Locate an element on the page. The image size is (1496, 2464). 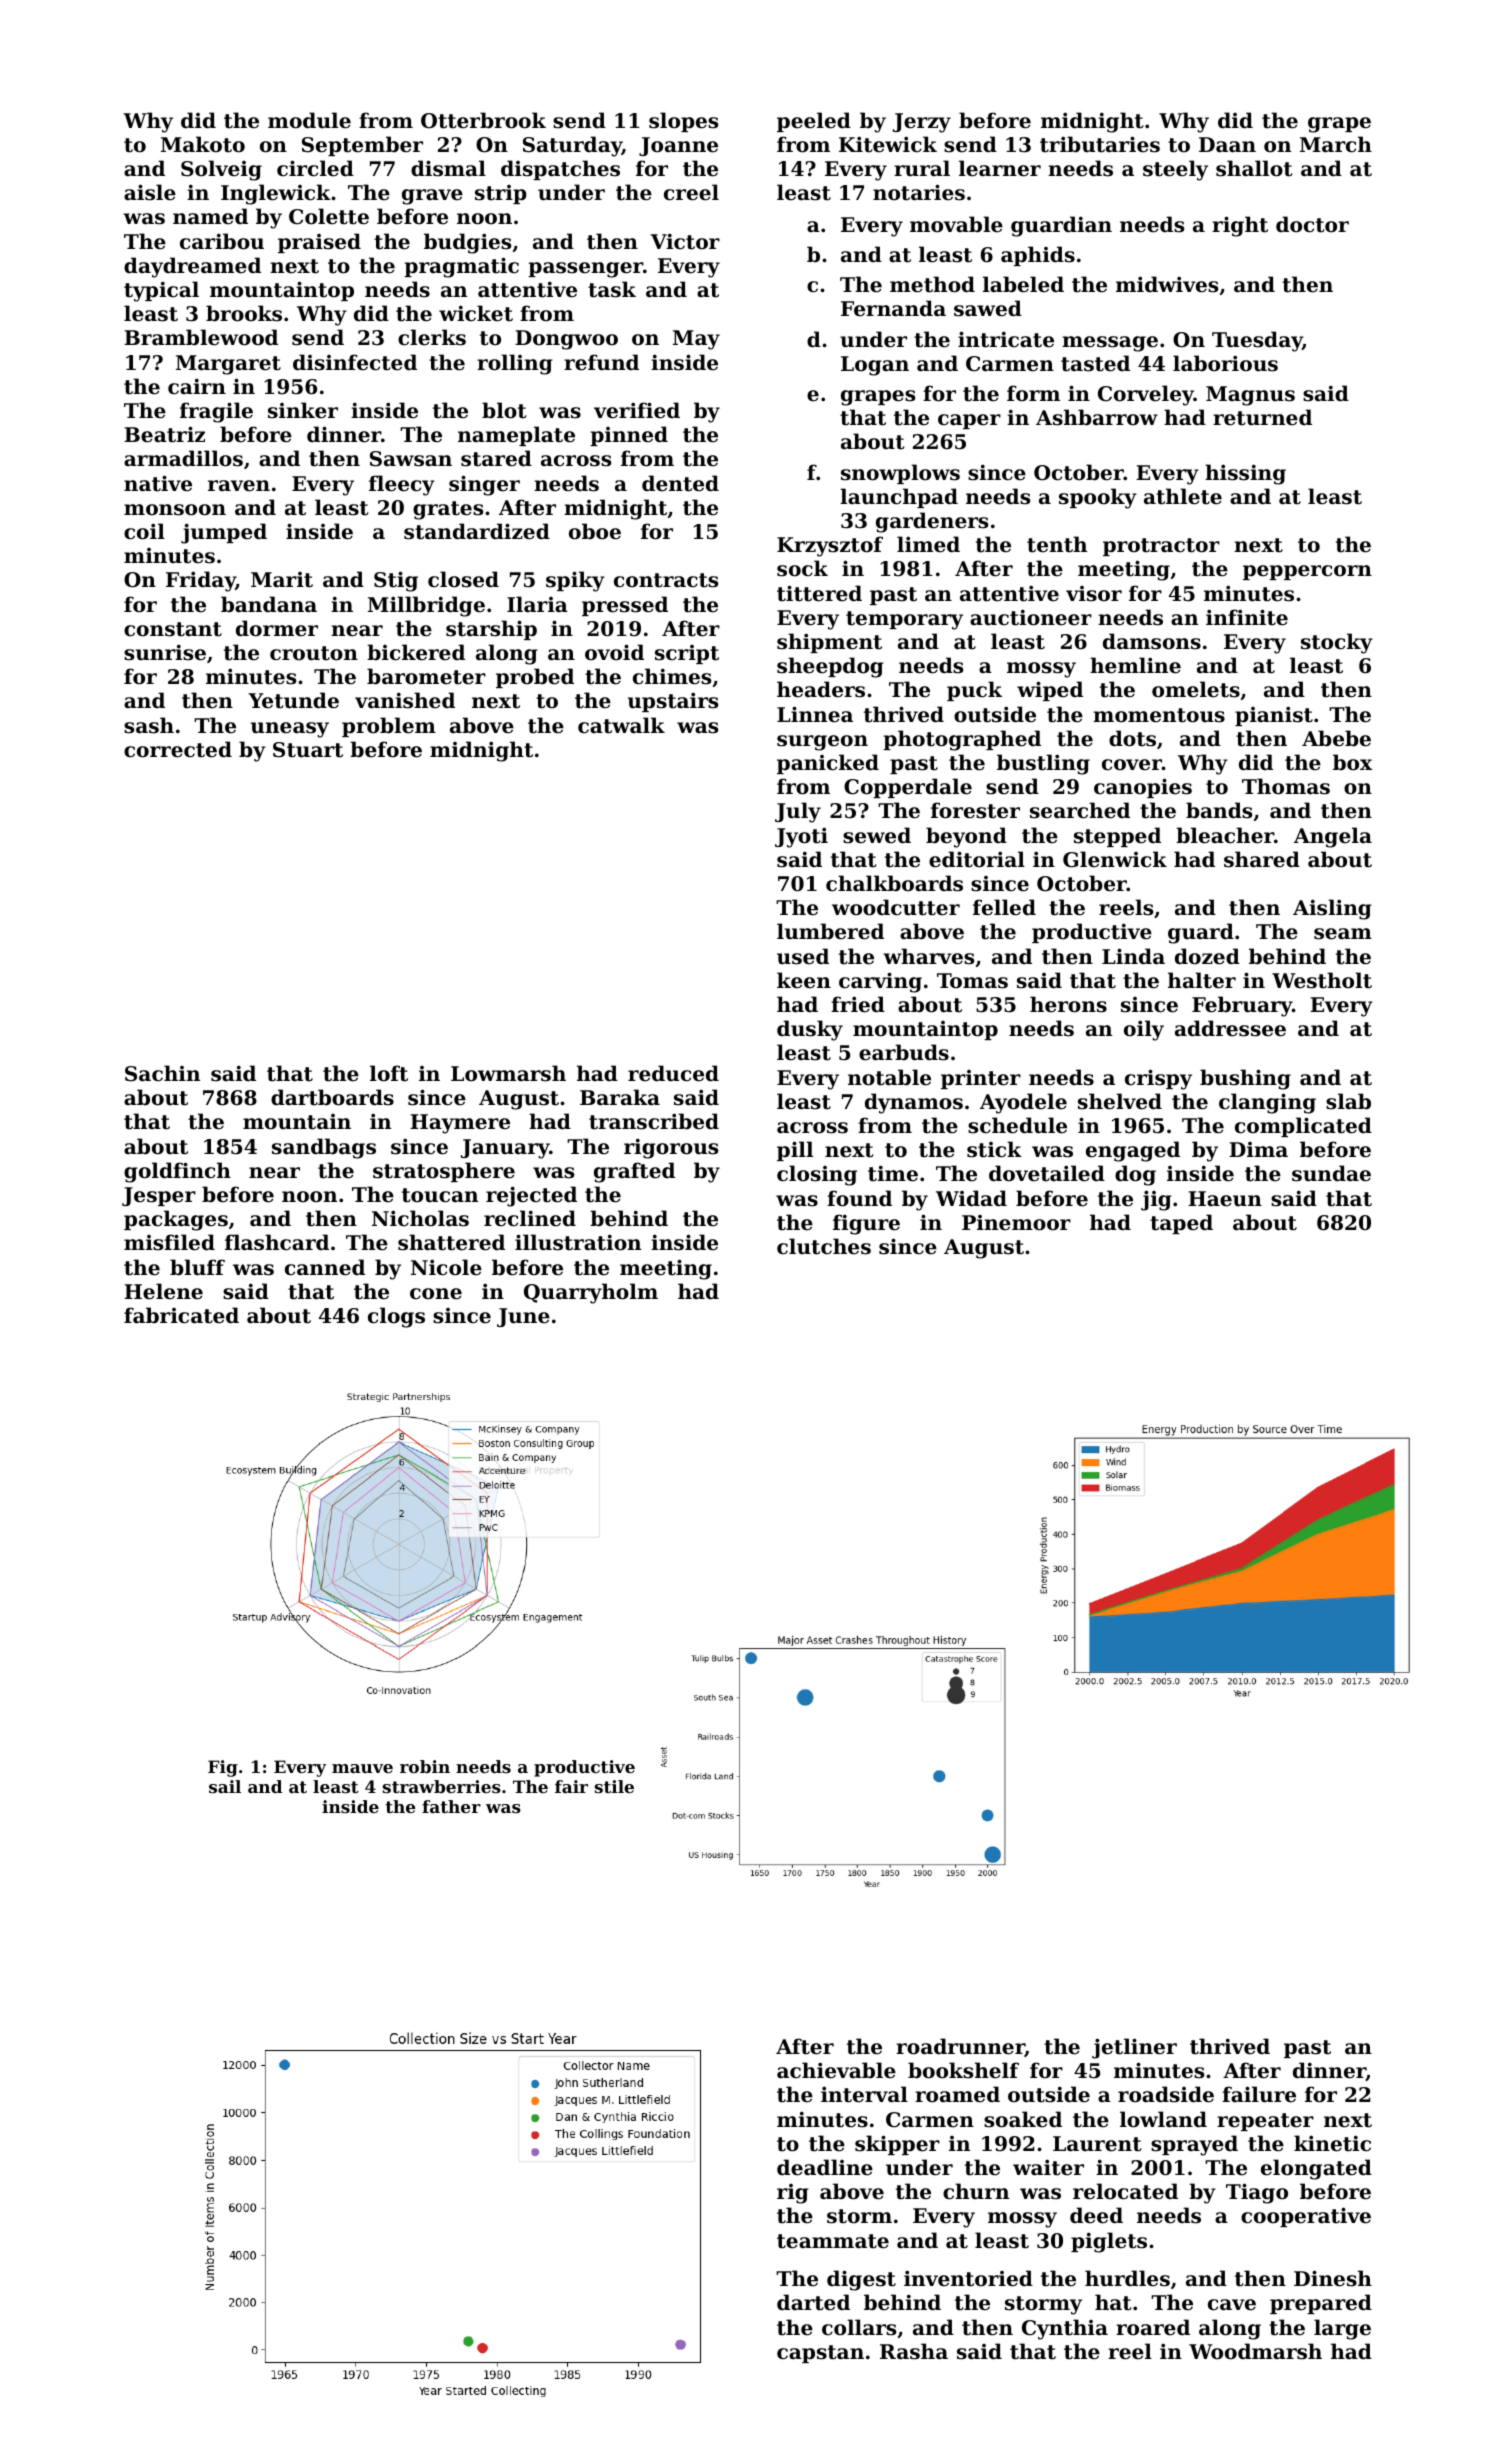
clutches is located at coordinates (824, 1246).
